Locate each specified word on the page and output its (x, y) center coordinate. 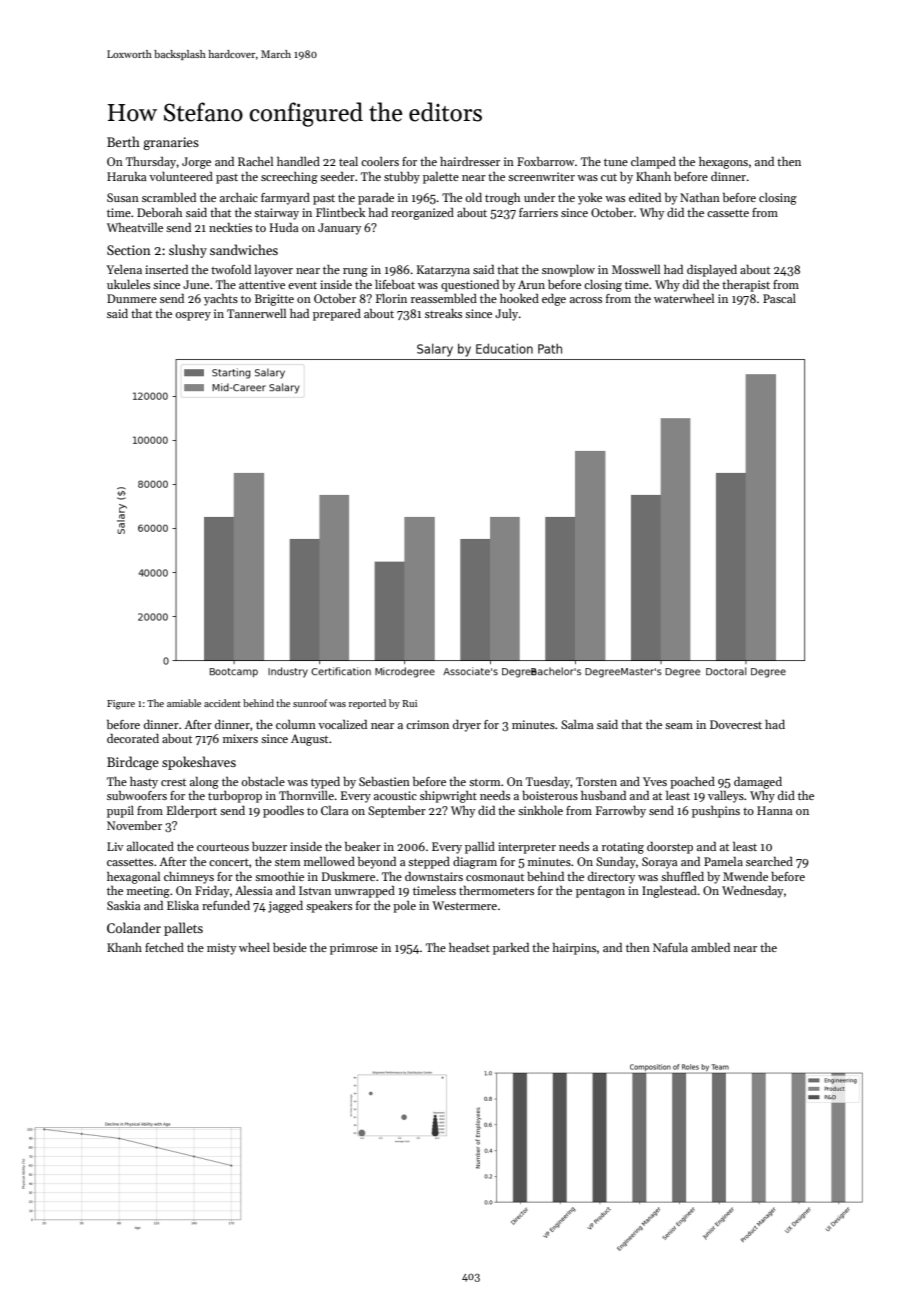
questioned (470, 286)
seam (679, 726)
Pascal (779, 298)
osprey (193, 316)
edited (645, 197)
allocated (150, 846)
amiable (184, 703)
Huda (284, 227)
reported (367, 704)
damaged (758, 783)
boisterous (550, 795)
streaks (443, 313)
